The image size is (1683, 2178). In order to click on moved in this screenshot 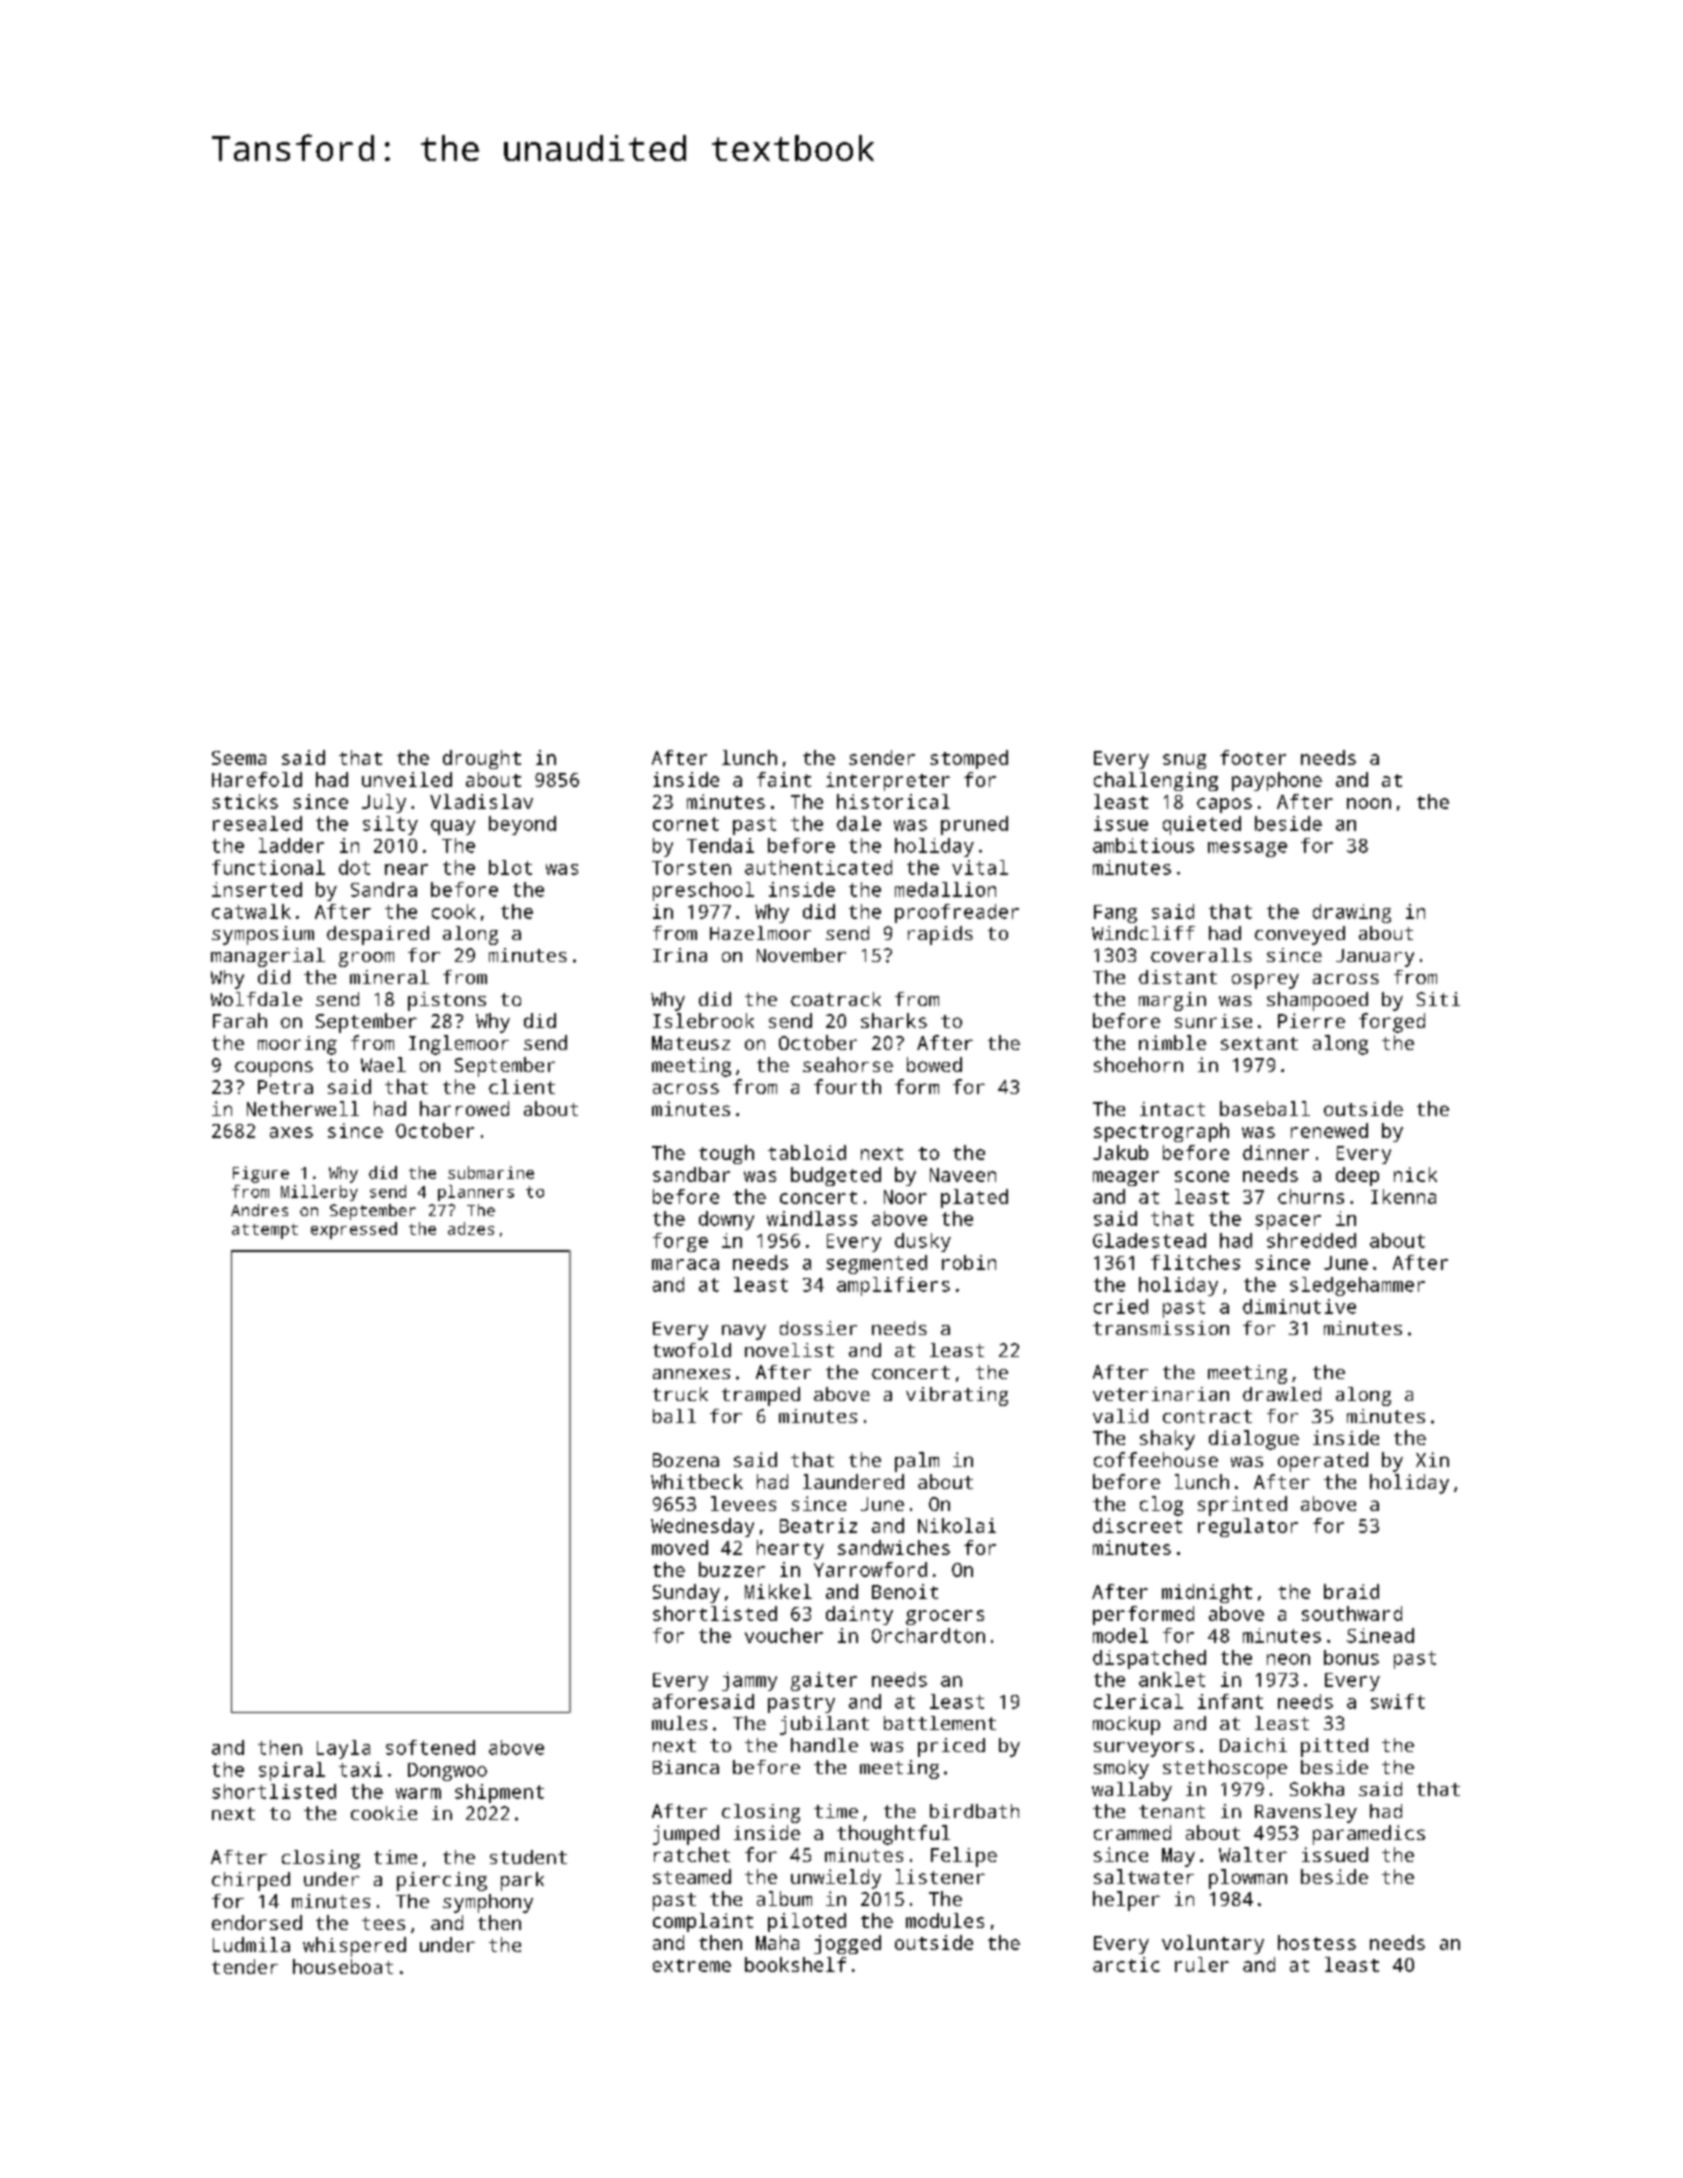, I will do `click(680, 1547)`.
